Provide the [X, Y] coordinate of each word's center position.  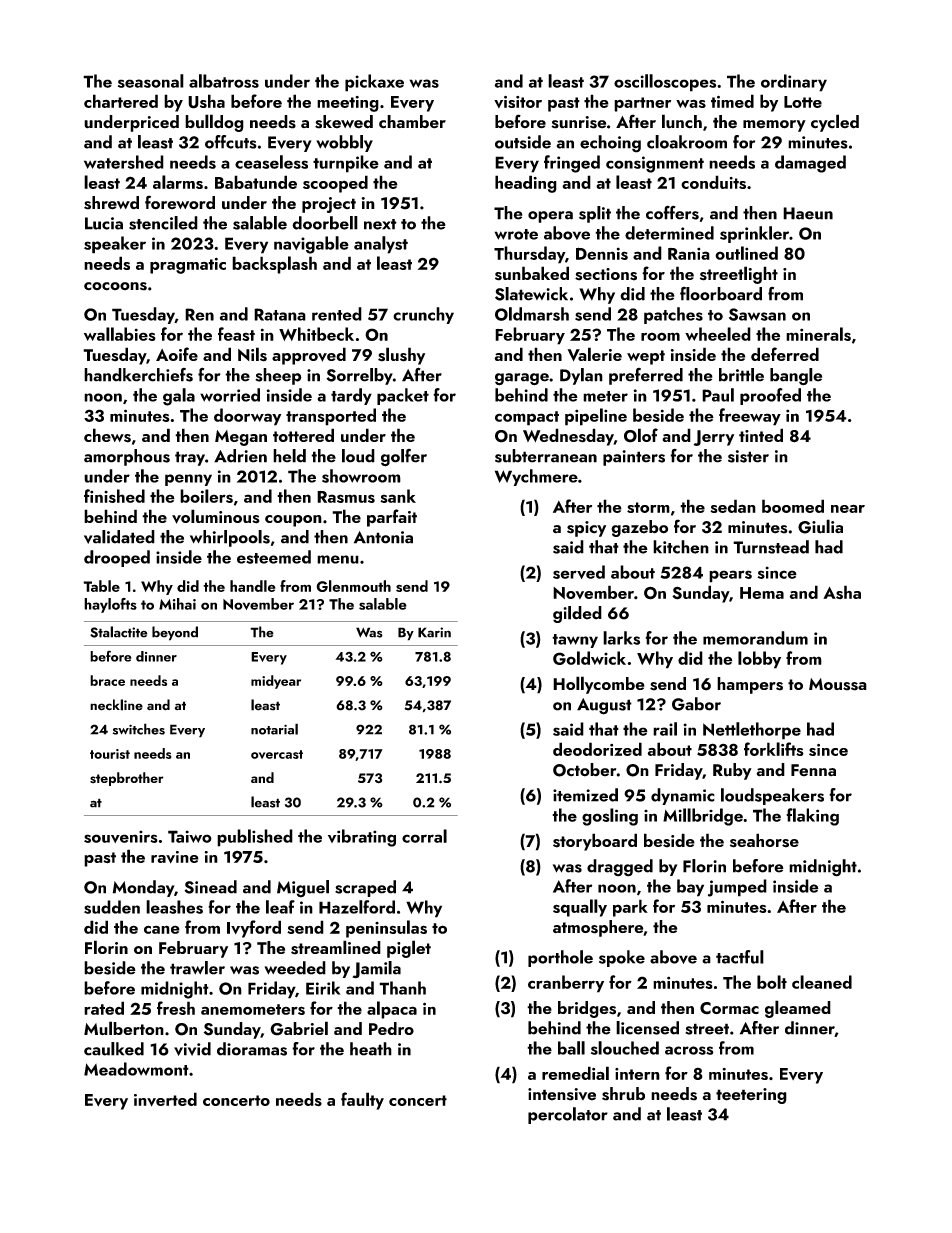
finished [114, 496]
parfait [392, 518]
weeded [295, 968]
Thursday [529, 255]
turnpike [346, 164]
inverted [165, 1099]
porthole [560, 958]
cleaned [822, 982]
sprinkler [754, 234]
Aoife [177, 354]
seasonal [151, 81]
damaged [810, 164]
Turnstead [771, 547]
